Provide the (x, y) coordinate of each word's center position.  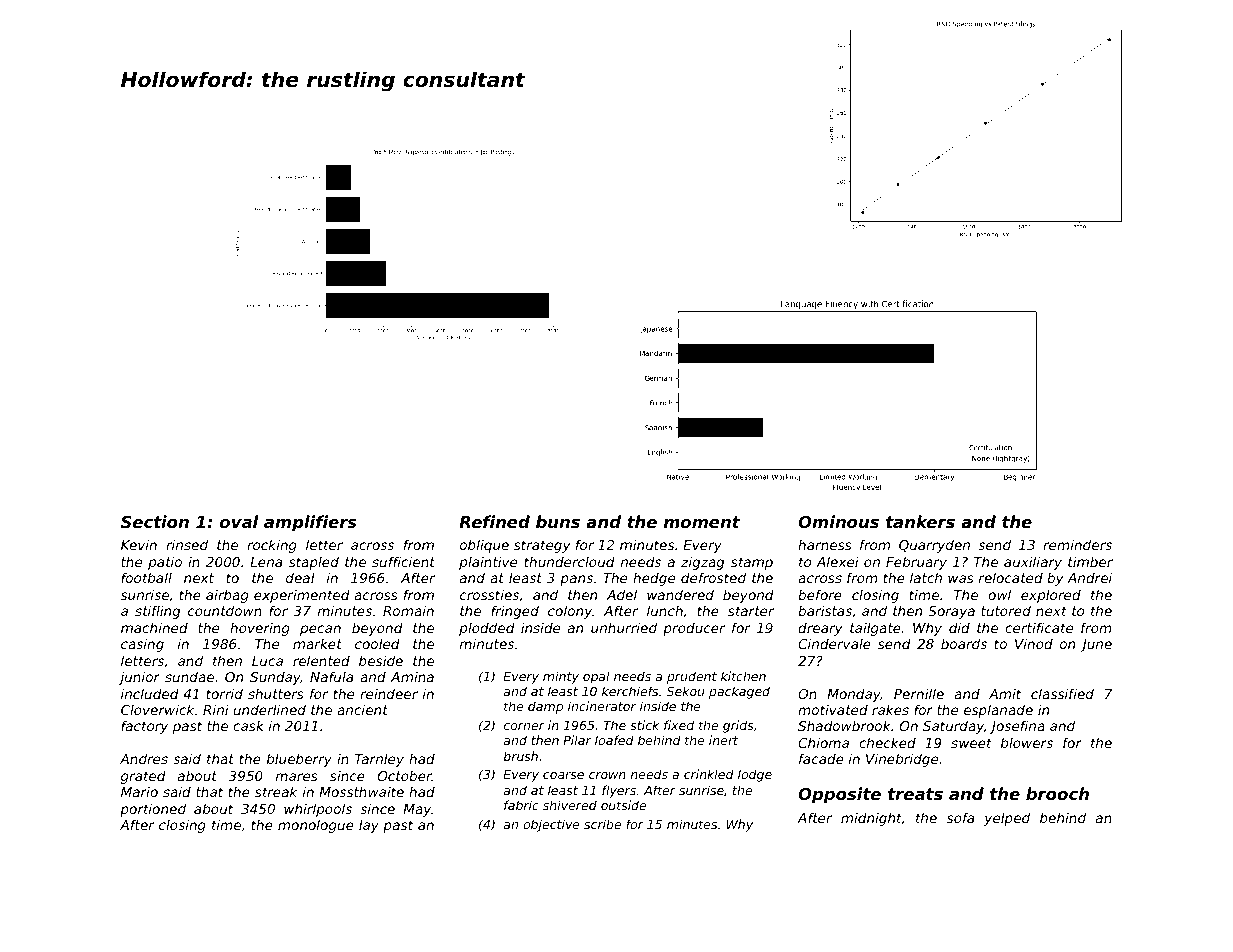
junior (139, 678)
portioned (153, 810)
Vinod (1034, 643)
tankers (920, 521)
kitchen (743, 676)
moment (702, 522)
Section (155, 521)
